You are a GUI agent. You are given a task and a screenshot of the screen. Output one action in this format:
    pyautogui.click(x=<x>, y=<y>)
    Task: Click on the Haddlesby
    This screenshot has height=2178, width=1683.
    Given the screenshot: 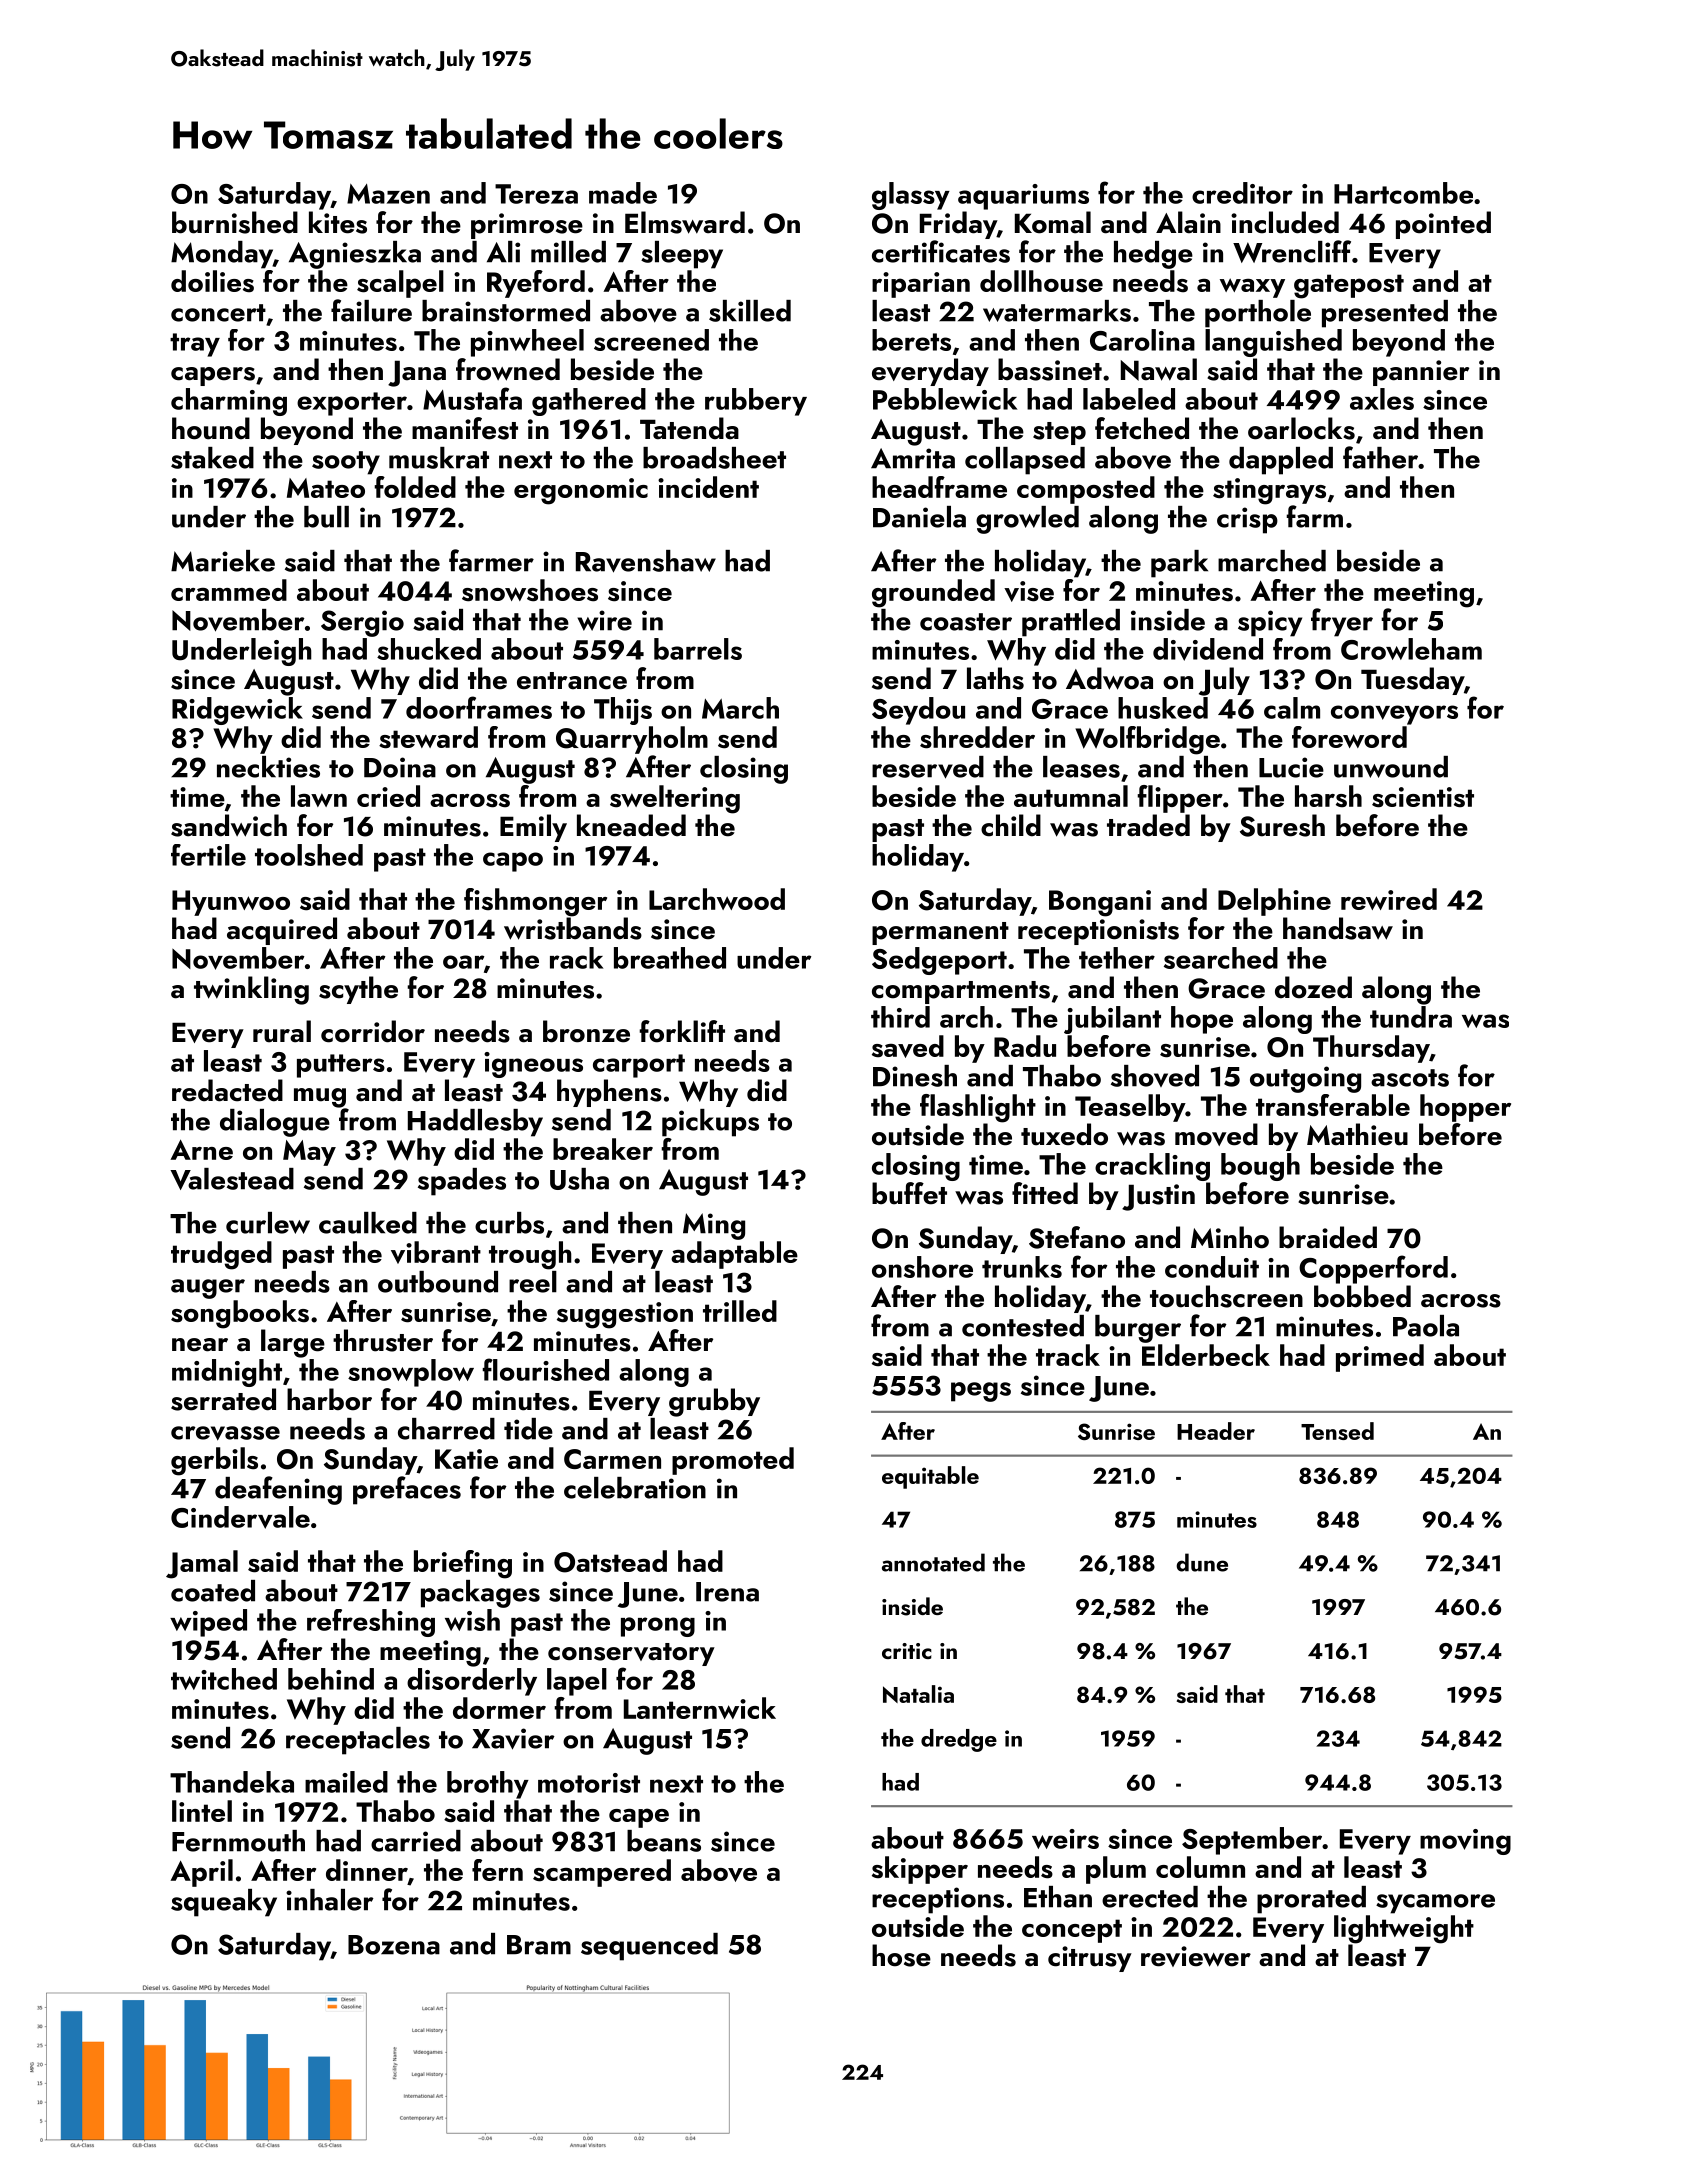 What is the action you would take?
    pyautogui.click(x=475, y=1123)
